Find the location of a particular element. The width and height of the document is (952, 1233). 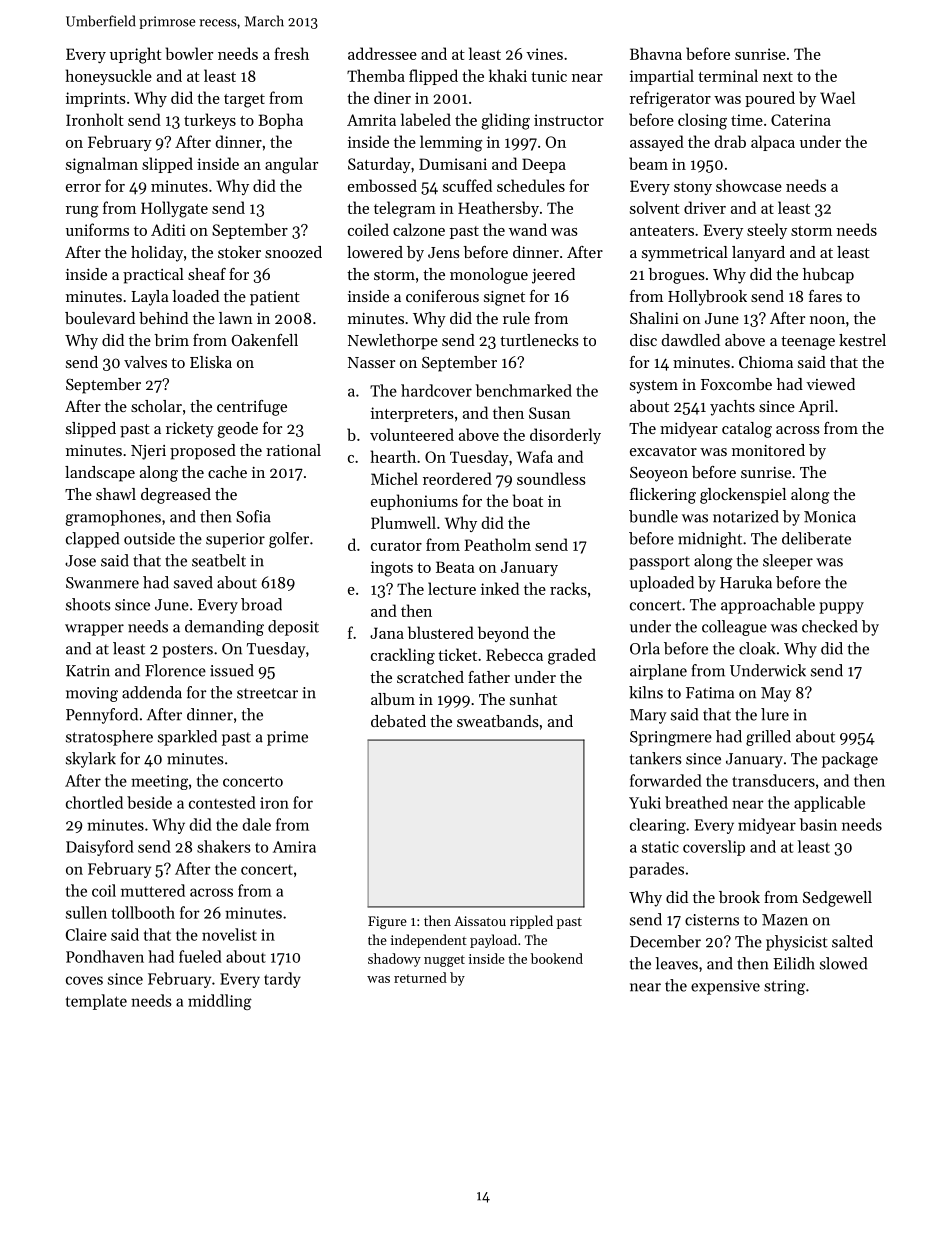

Daisyford is located at coordinates (100, 848).
